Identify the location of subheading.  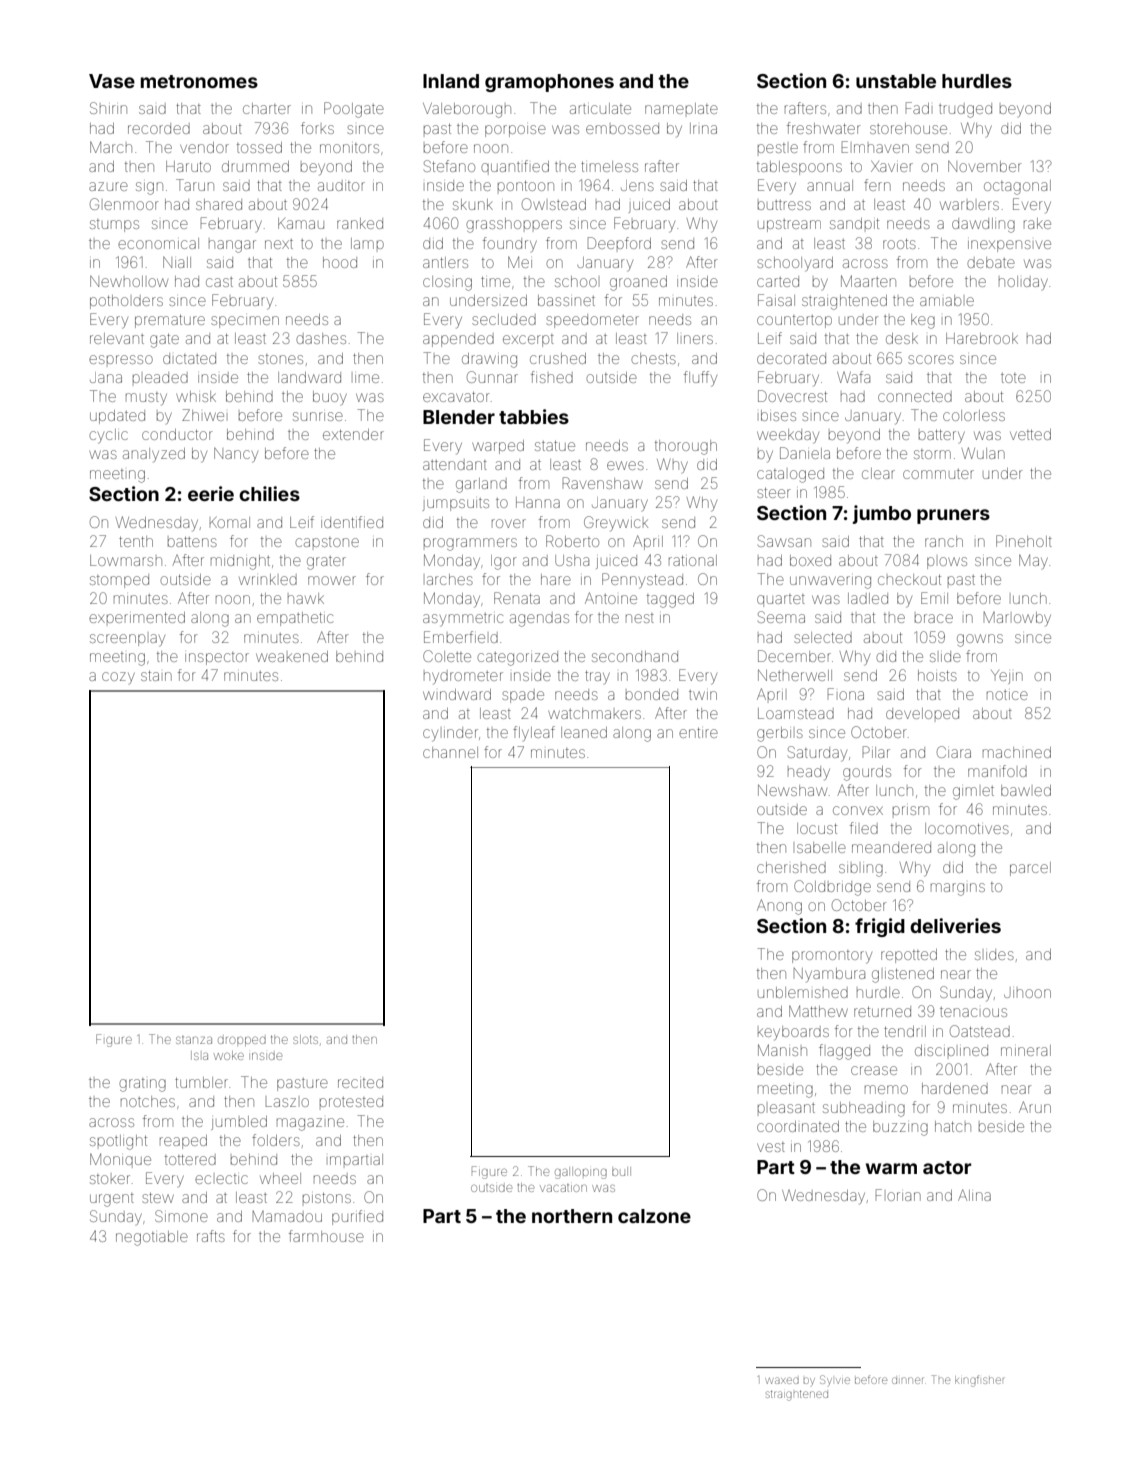
(864, 1109).
